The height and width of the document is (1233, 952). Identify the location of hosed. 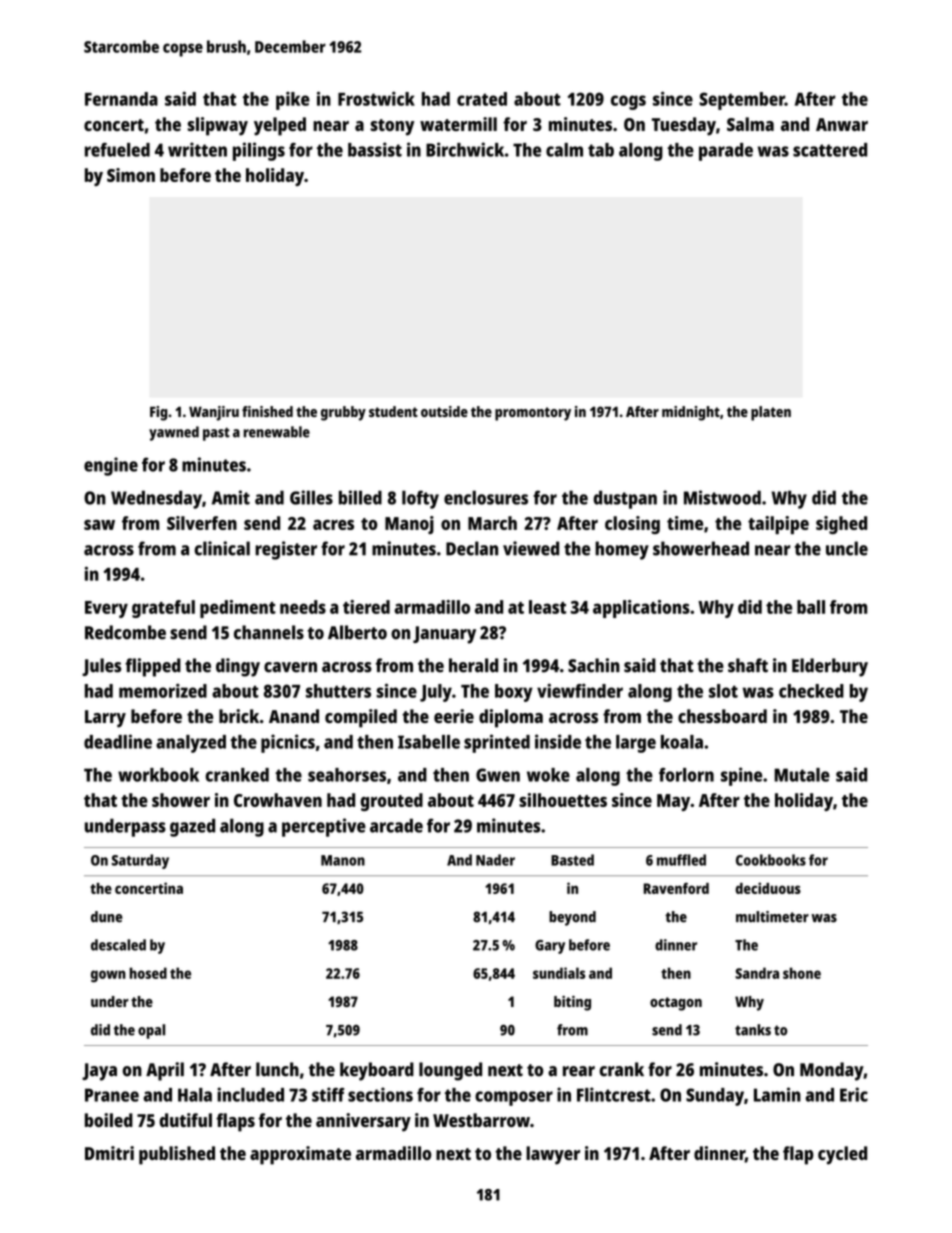
(148, 973).
